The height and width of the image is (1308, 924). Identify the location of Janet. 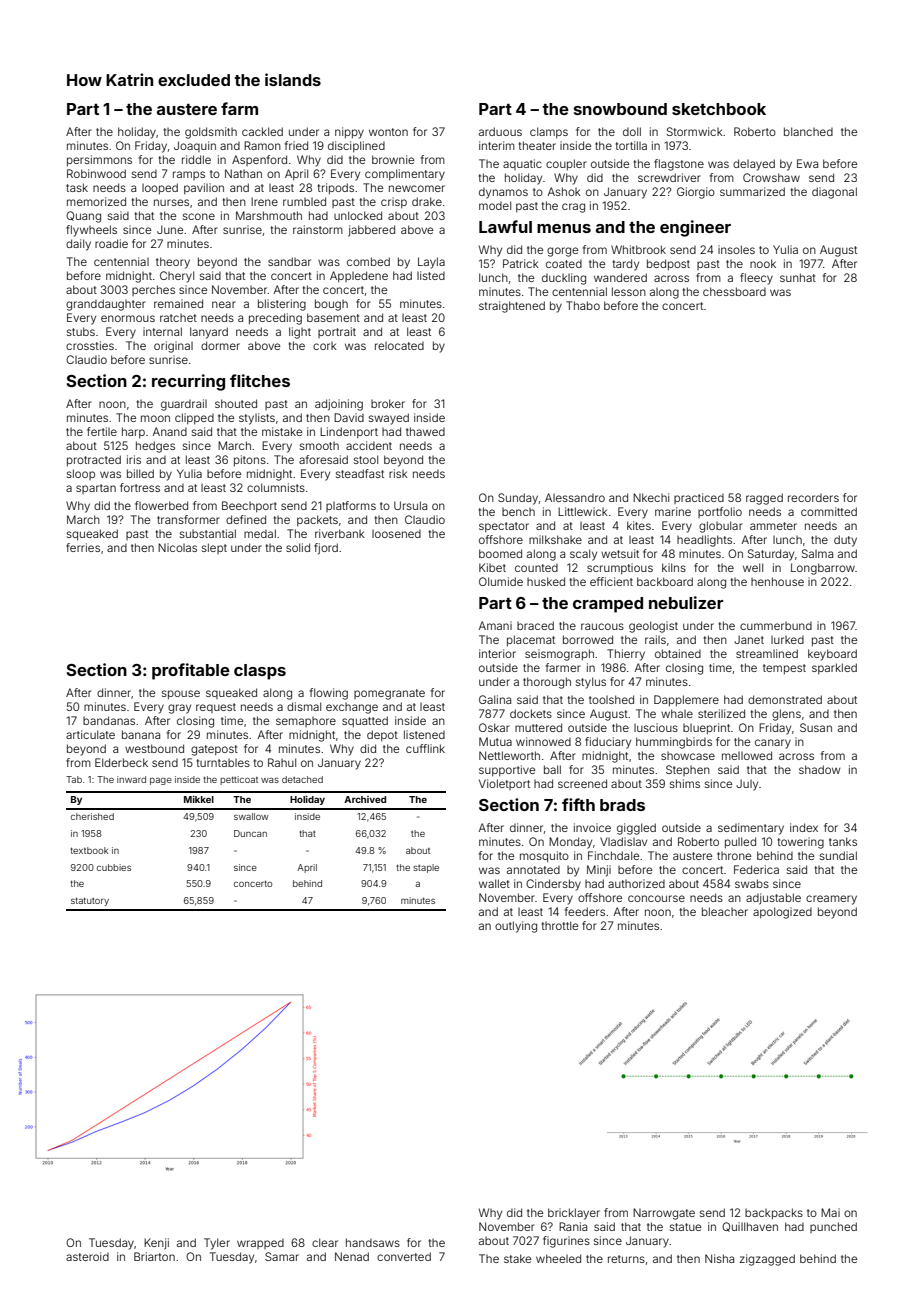
(749, 639).
